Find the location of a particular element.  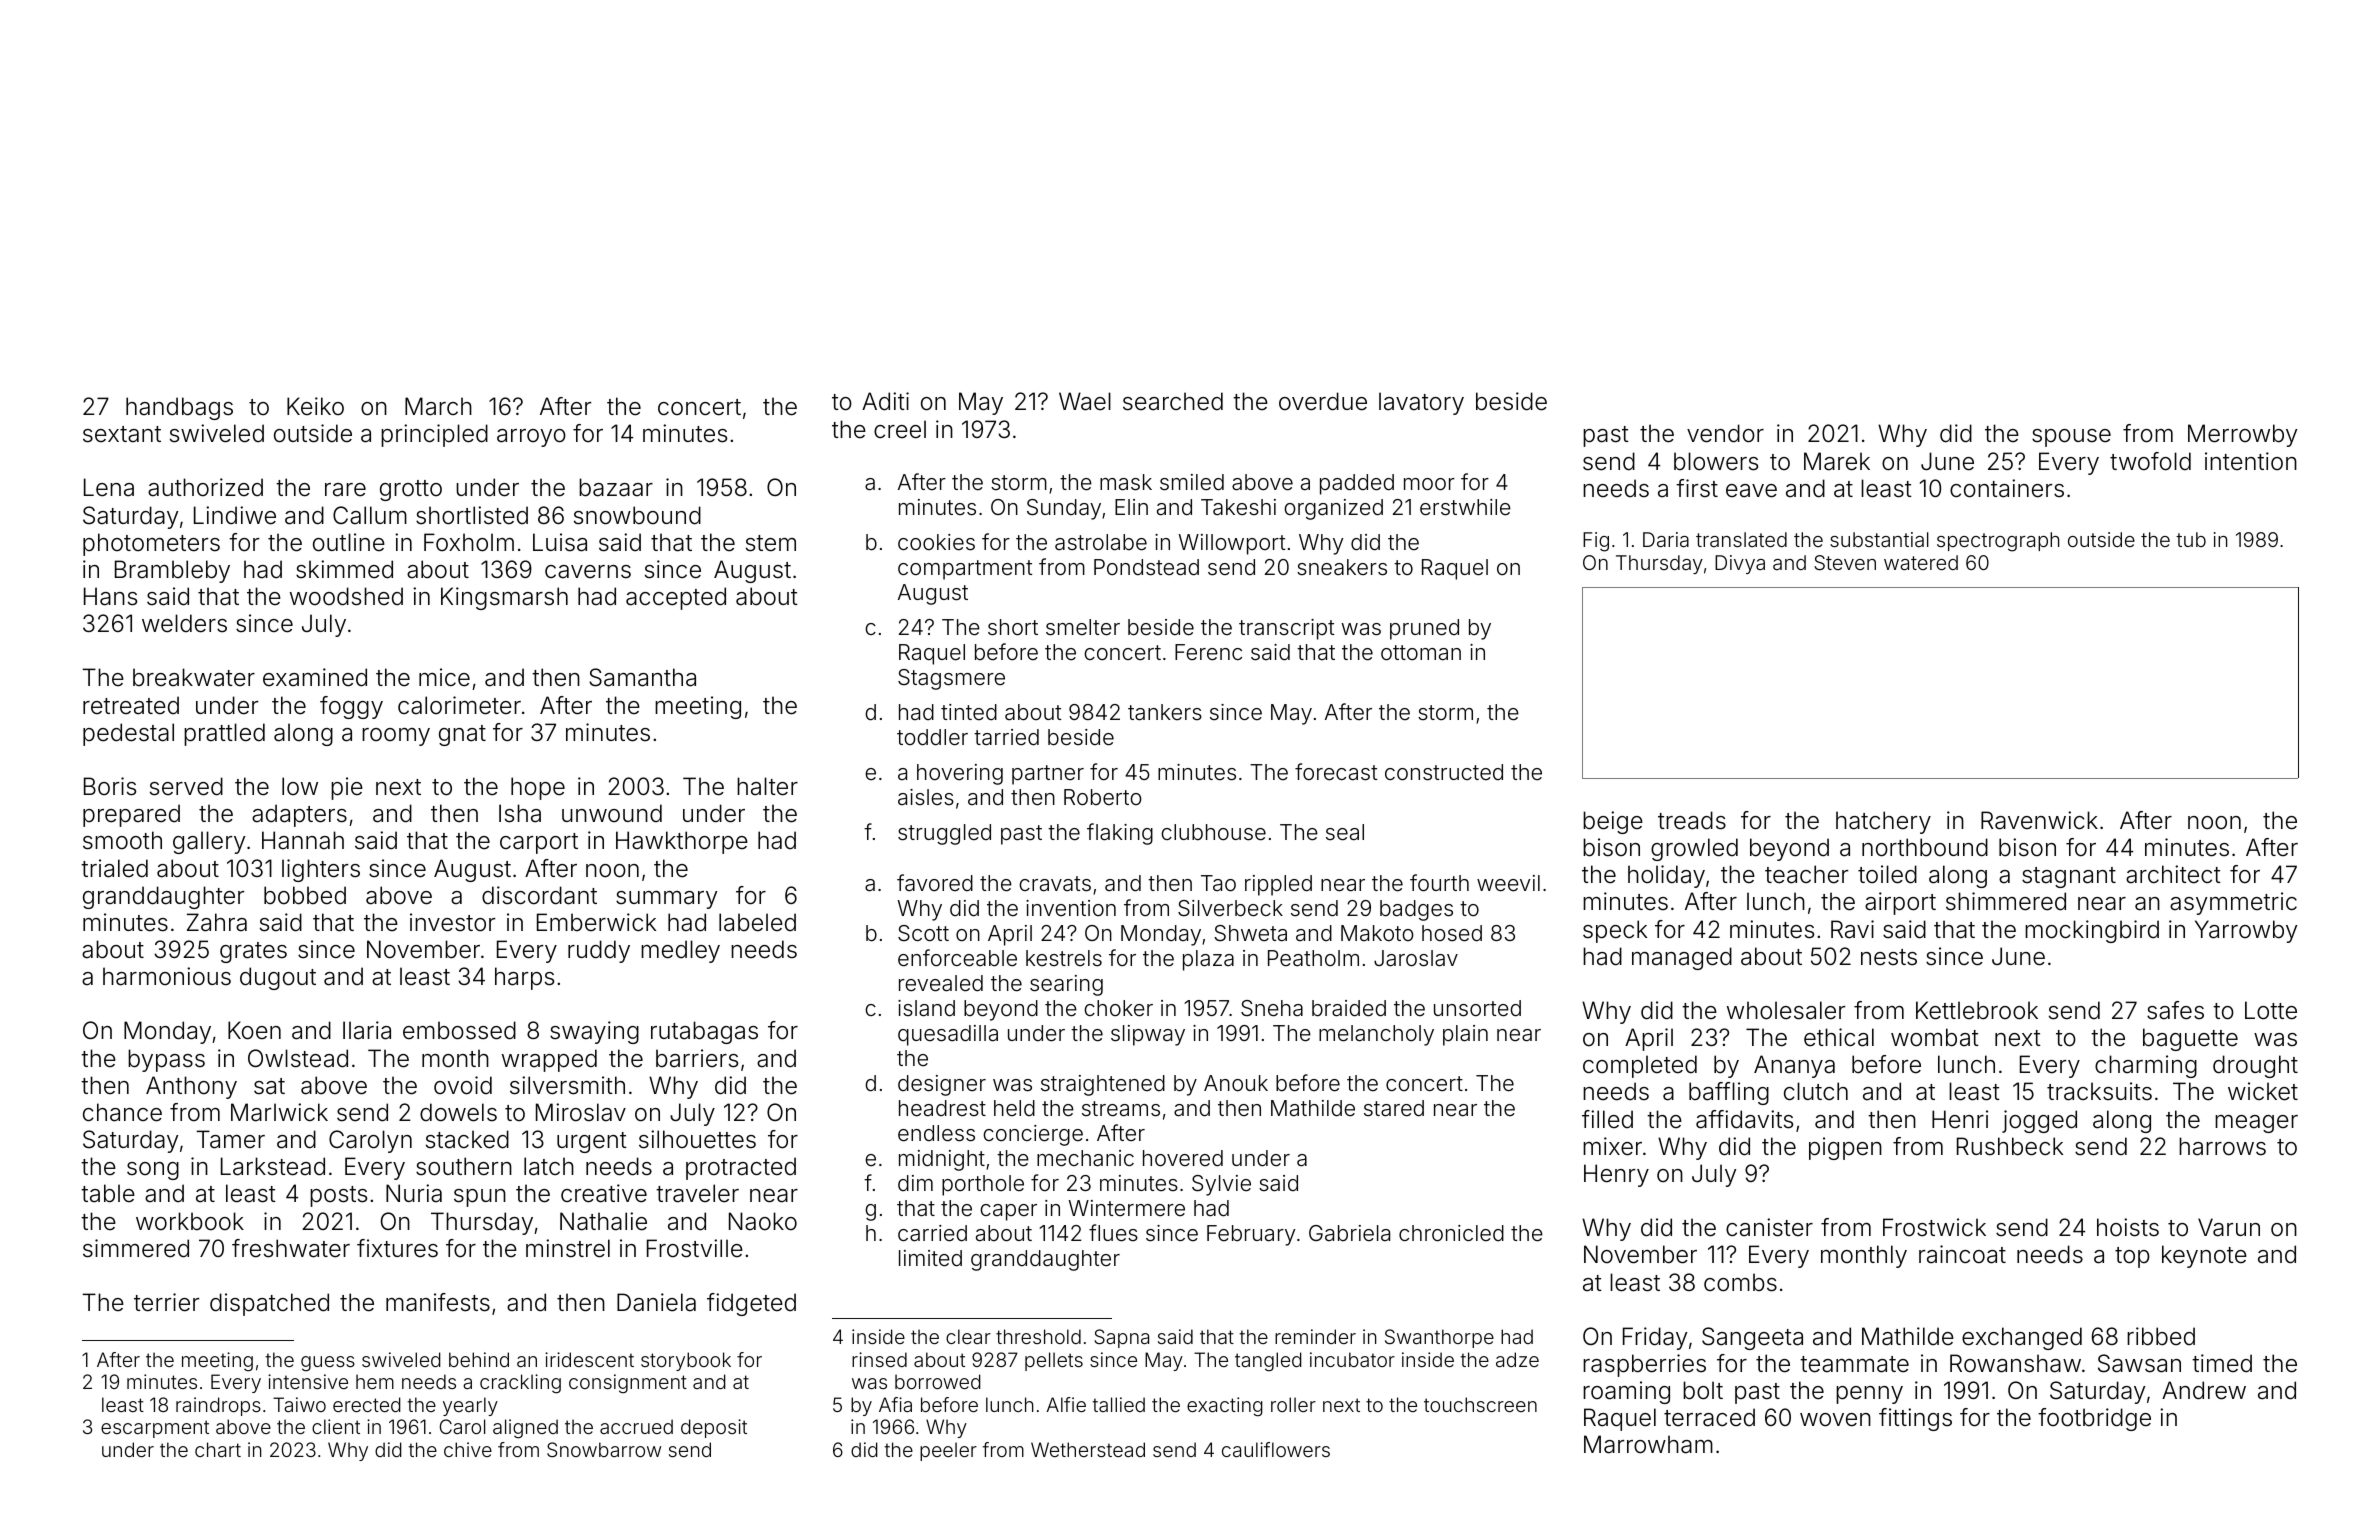

island is located at coordinates (926, 1008).
